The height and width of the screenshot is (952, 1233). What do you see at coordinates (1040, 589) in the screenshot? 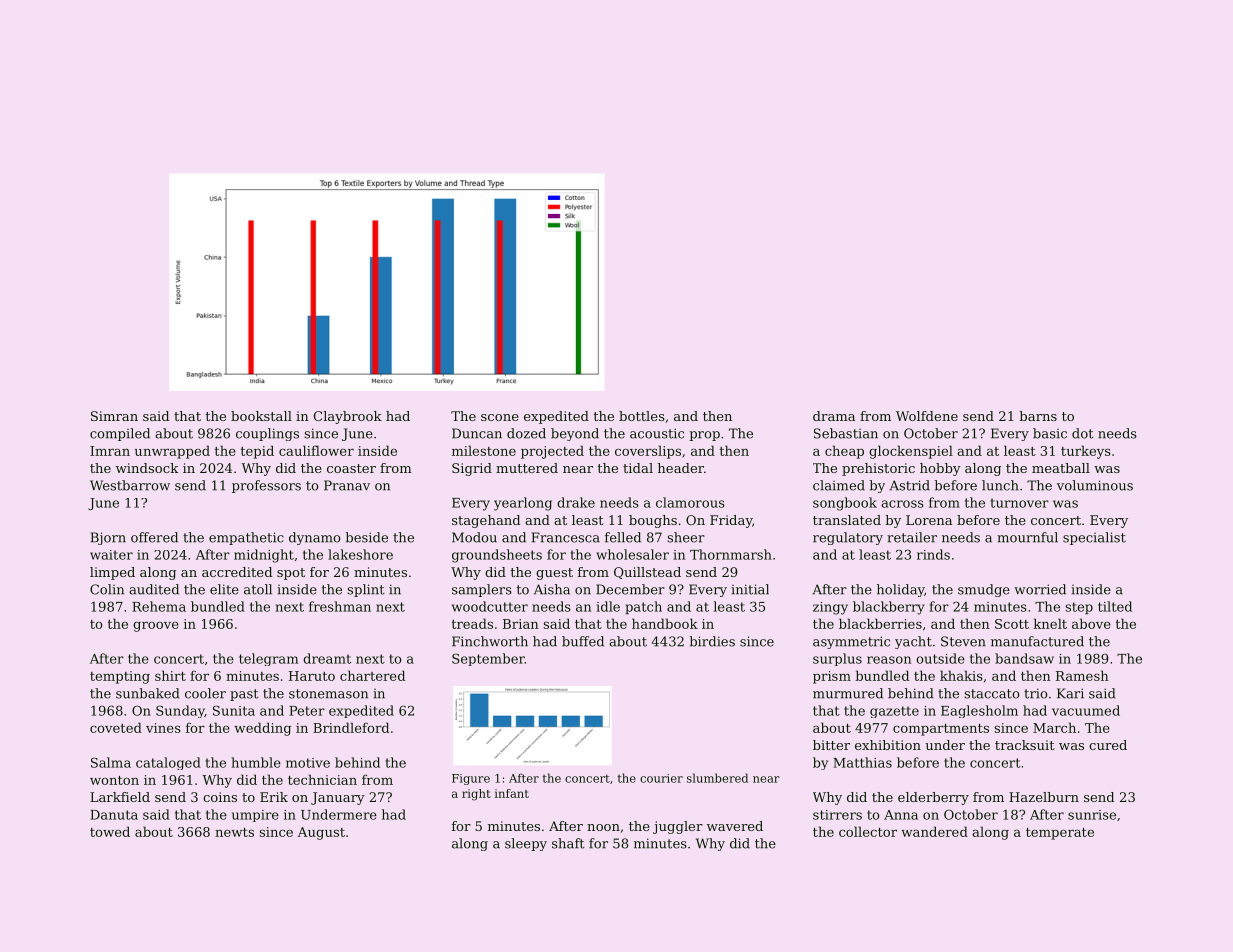
I see `worried` at bounding box center [1040, 589].
